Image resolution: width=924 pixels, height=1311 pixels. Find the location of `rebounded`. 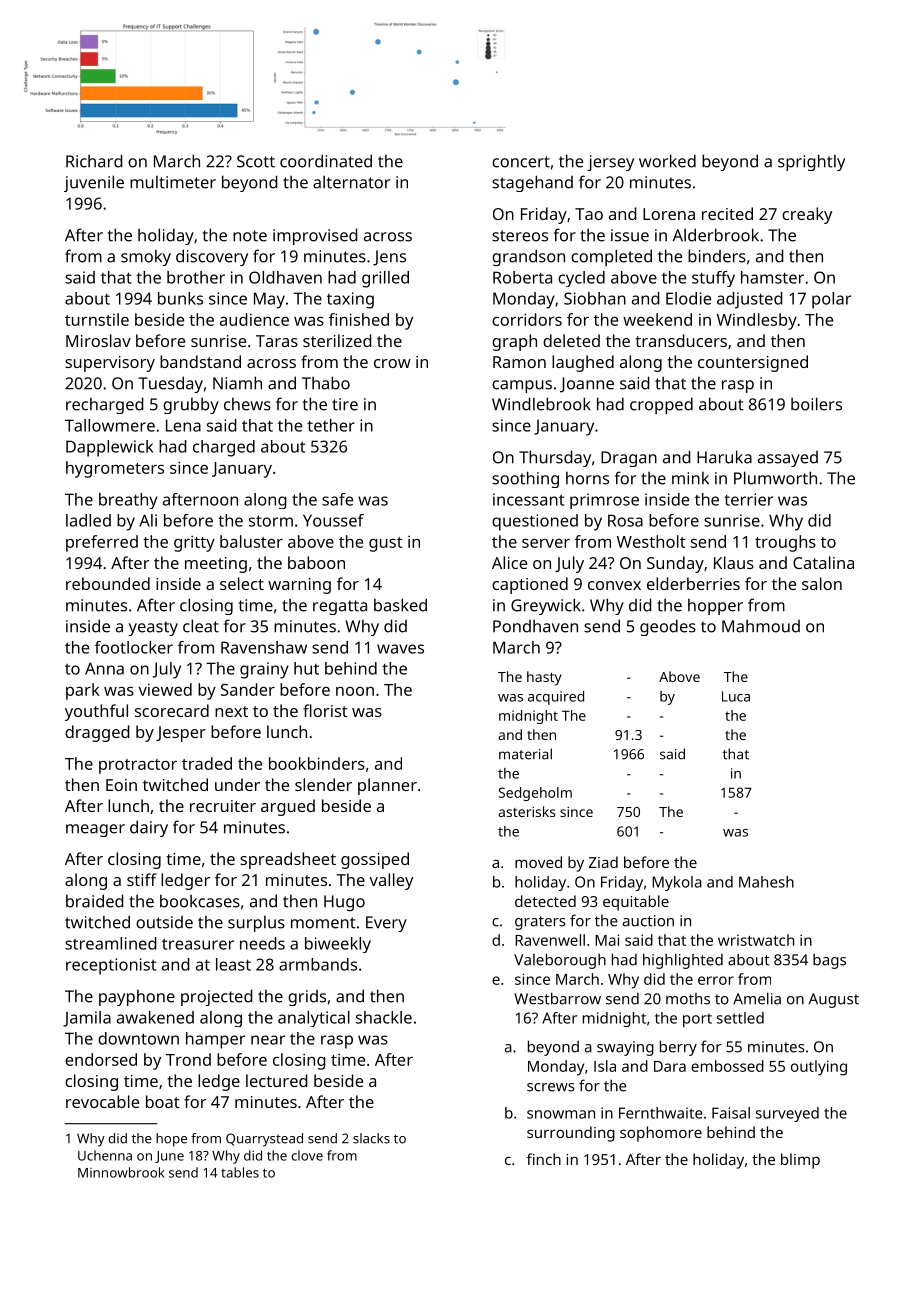

rebounded is located at coordinates (108, 583).
